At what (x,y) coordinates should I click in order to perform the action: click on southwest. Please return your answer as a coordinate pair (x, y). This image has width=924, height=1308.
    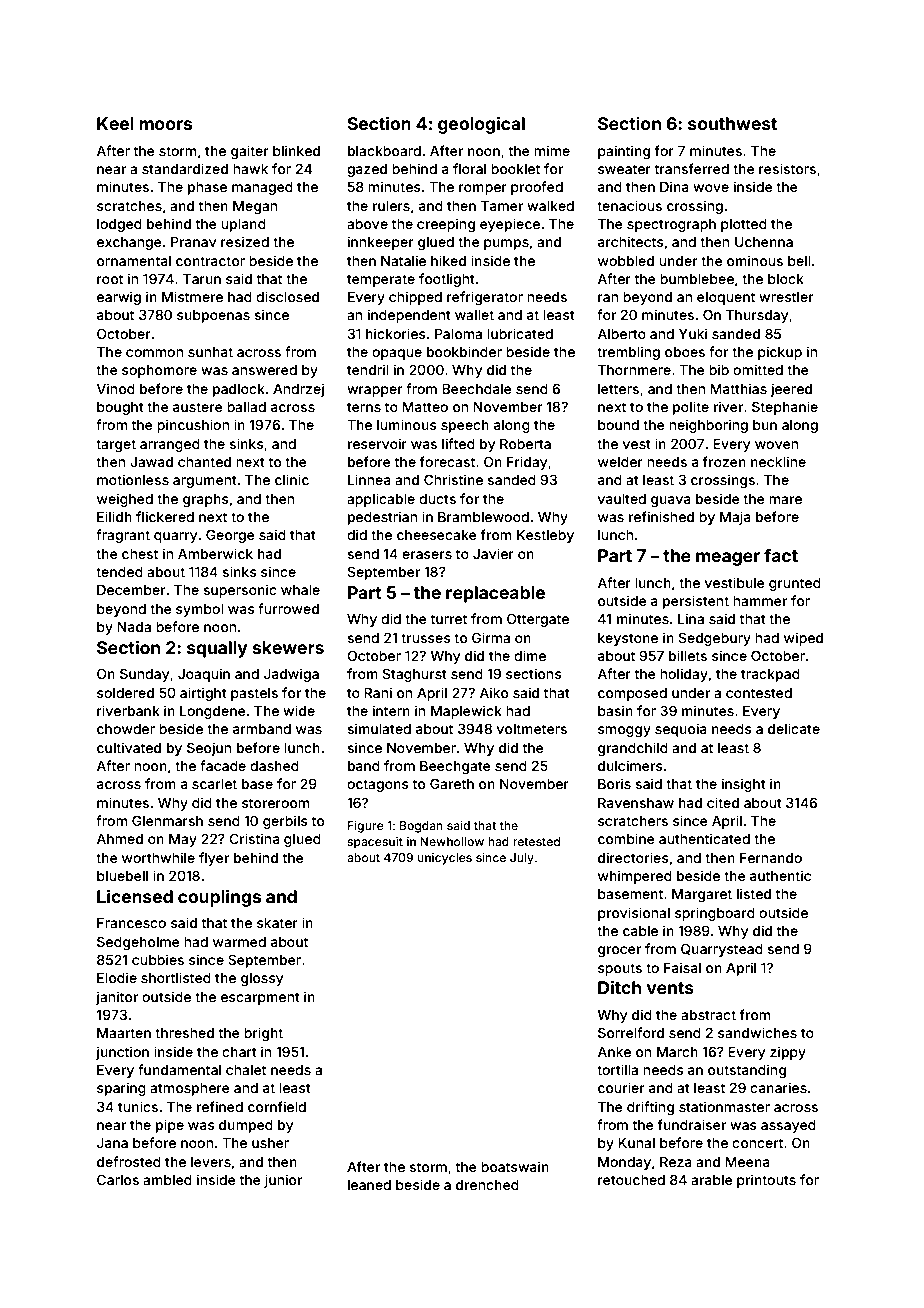
    Looking at the image, I should click on (732, 123).
